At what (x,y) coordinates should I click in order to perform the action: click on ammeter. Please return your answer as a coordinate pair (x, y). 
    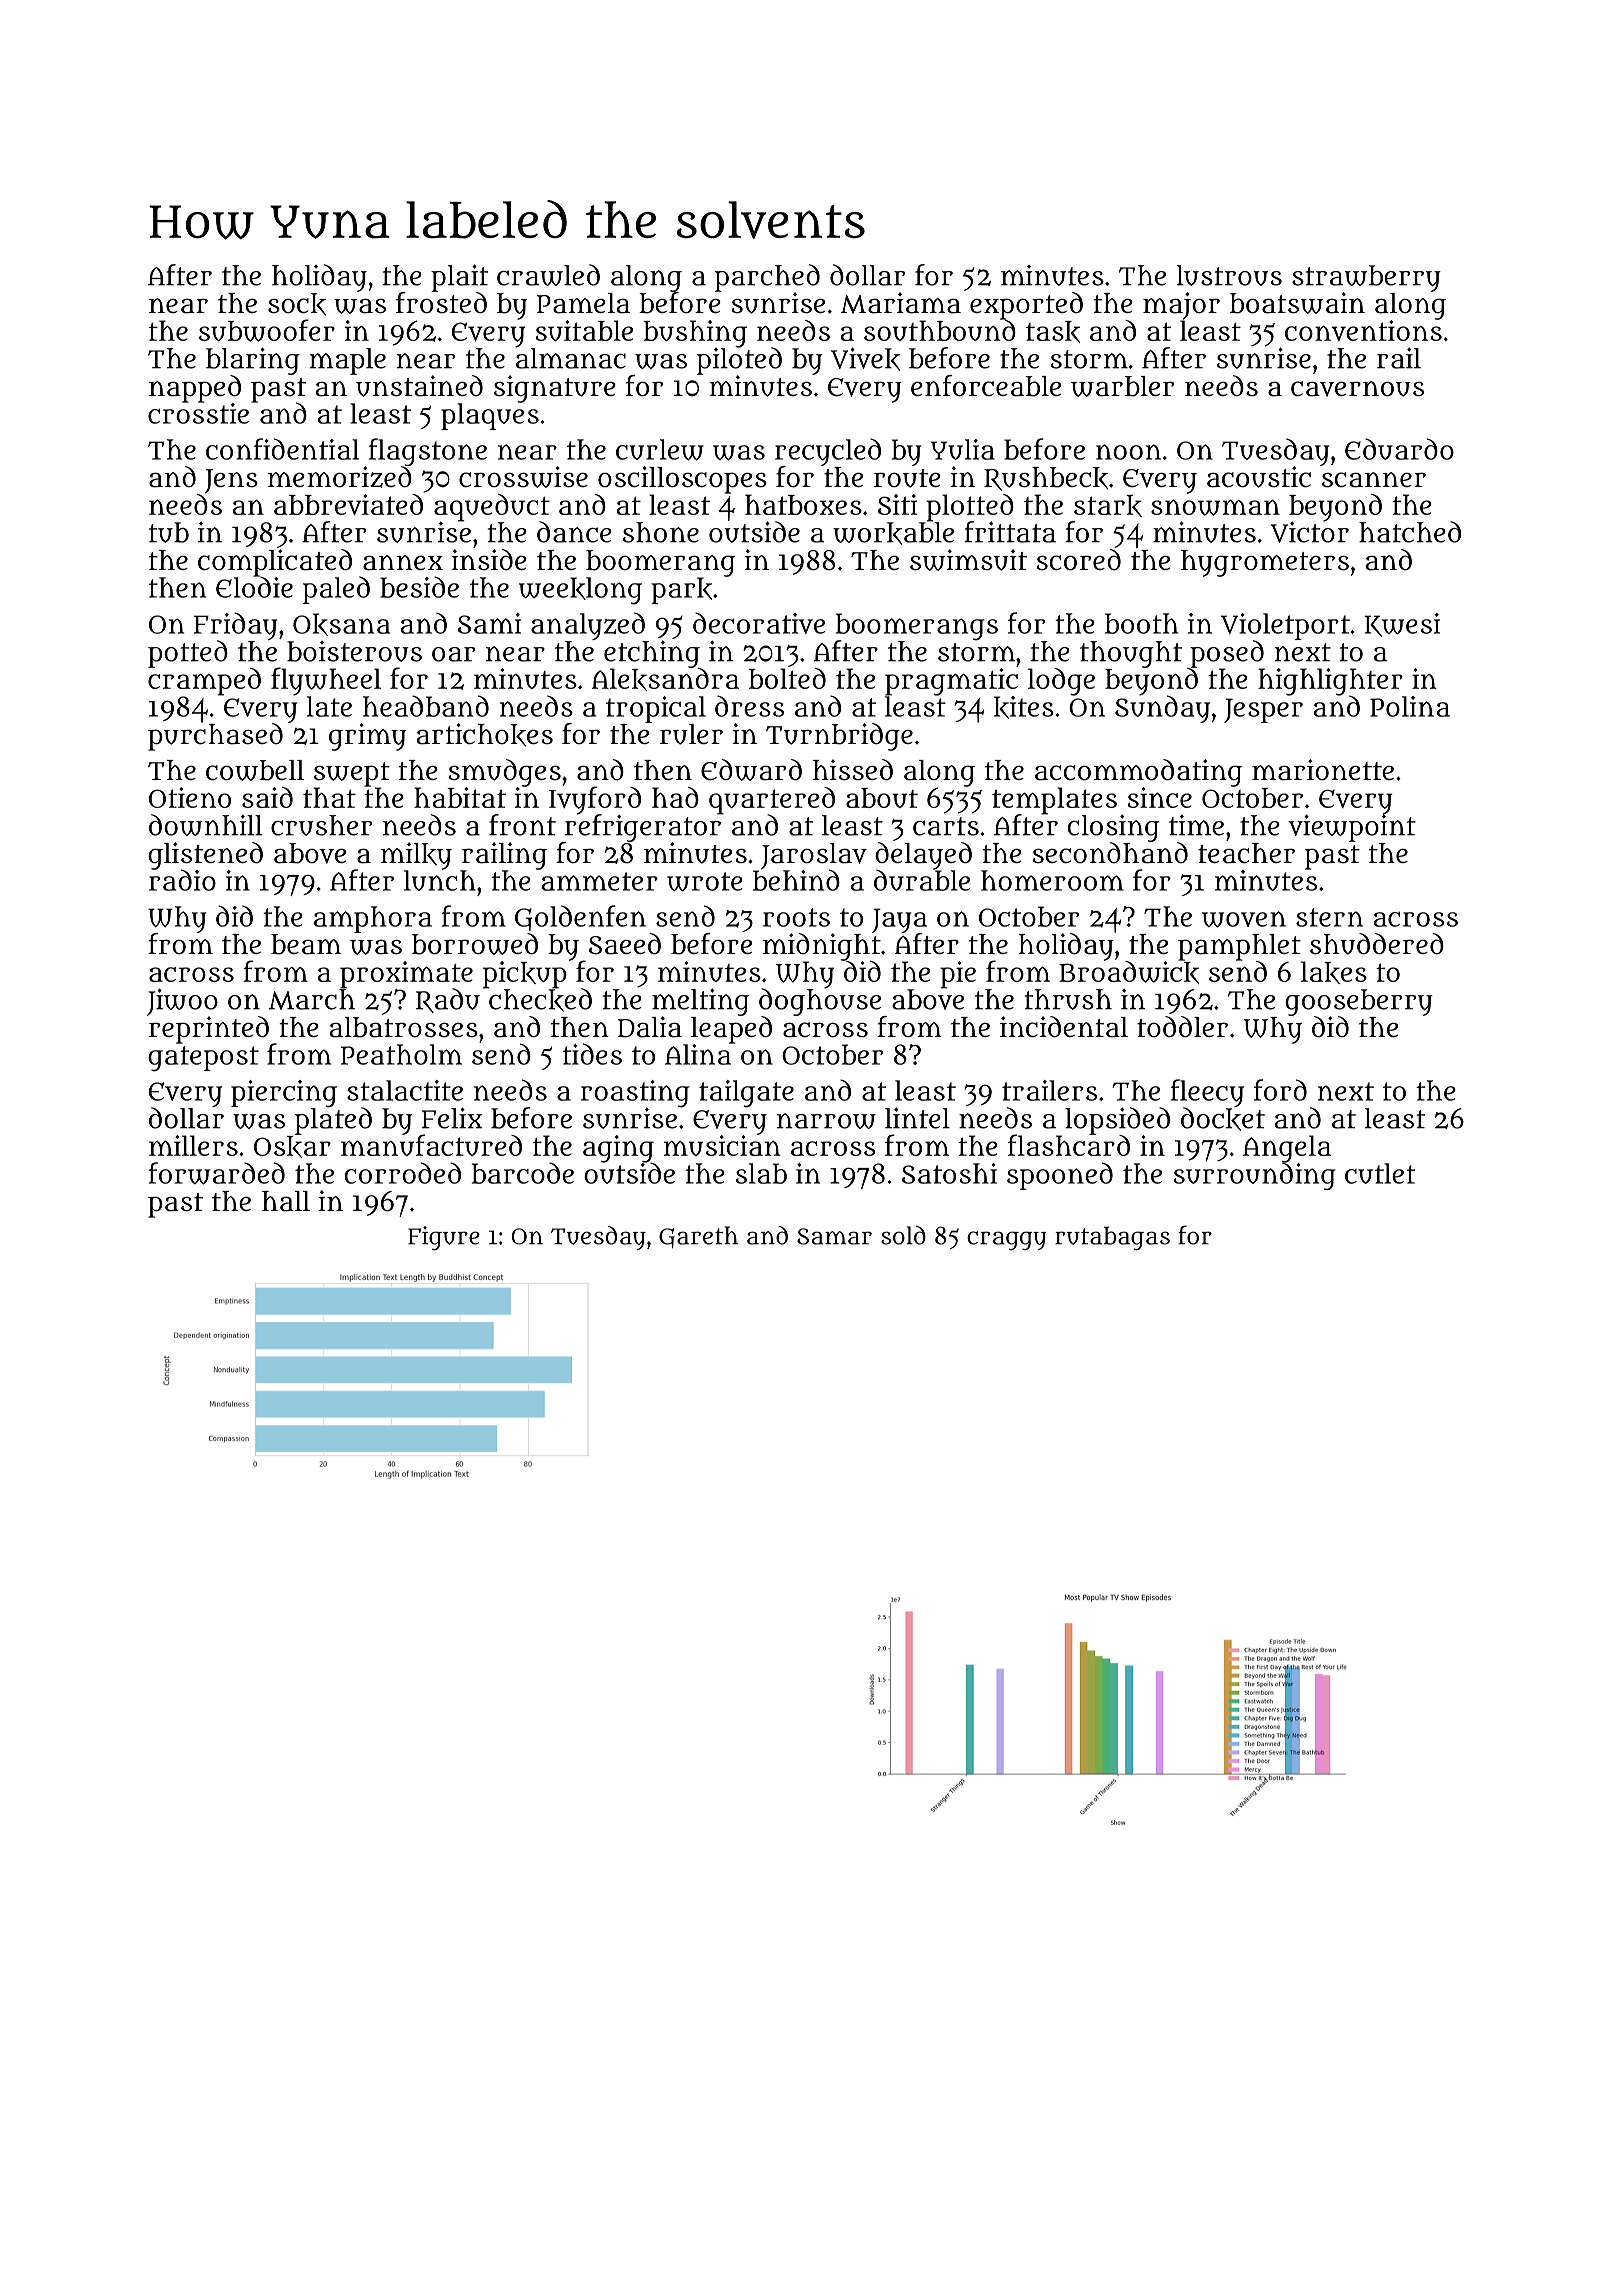
    Looking at the image, I should click on (600, 881).
